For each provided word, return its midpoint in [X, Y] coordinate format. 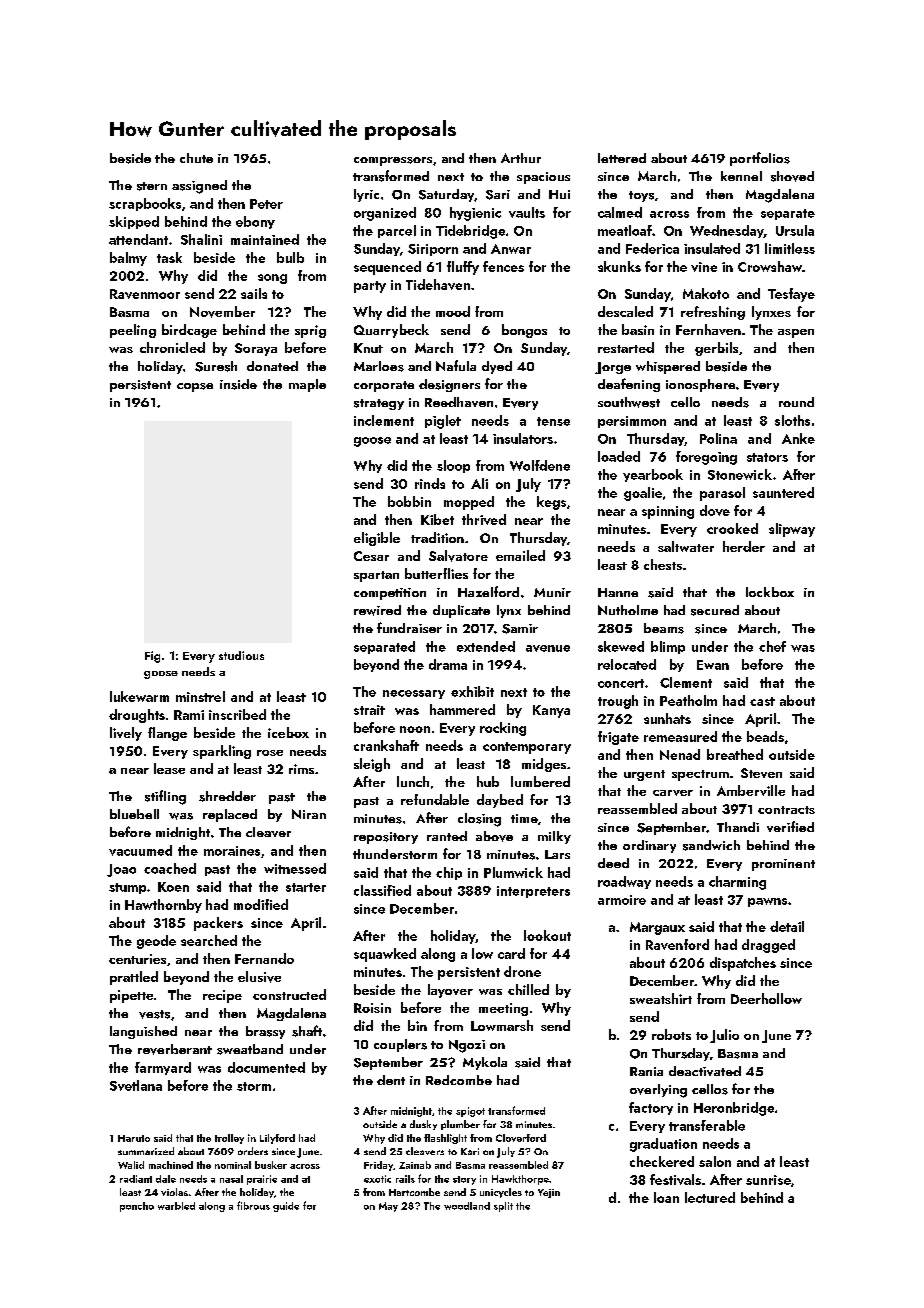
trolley [229, 1139]
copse [195, 387]
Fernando [264, 958]
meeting [503, 1009]
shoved [792, 176]
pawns [767, 902]
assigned [199, 187]
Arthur [521, 158]
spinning [668, 512]
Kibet [437, 519]
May [388, 1207]
